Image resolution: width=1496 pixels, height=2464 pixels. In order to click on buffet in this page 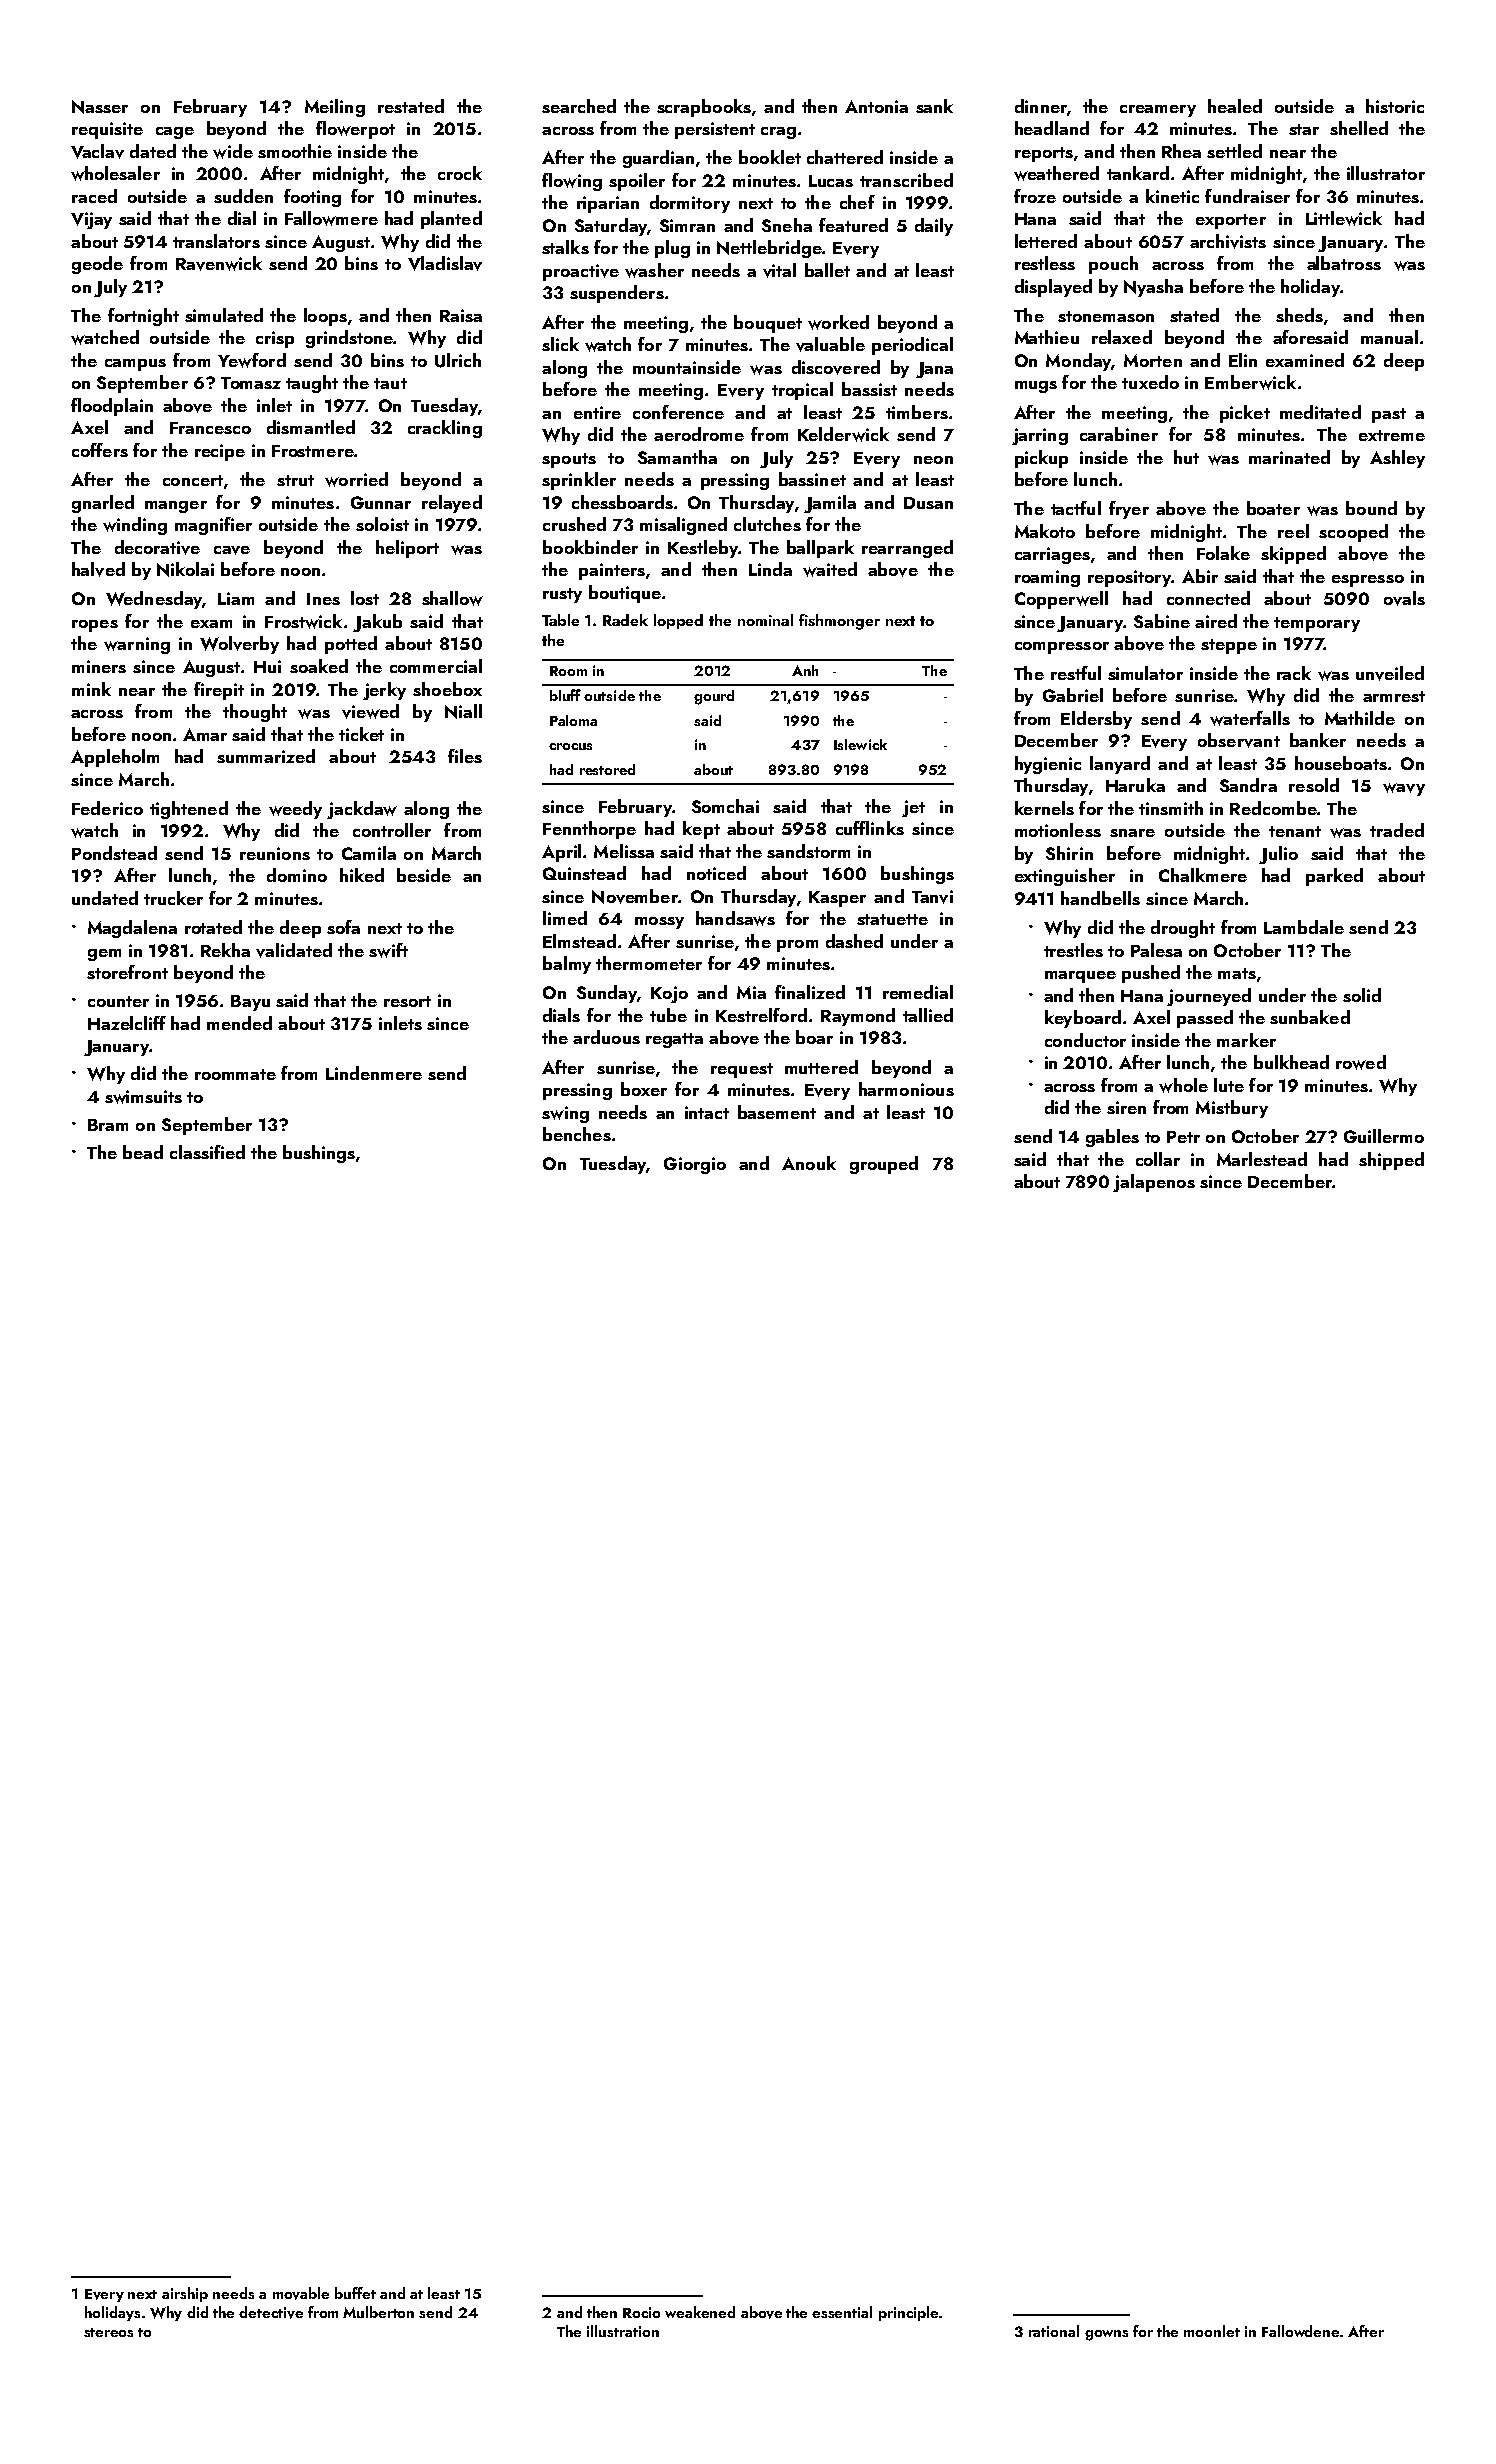, I will do `click(355, 2293)`.
